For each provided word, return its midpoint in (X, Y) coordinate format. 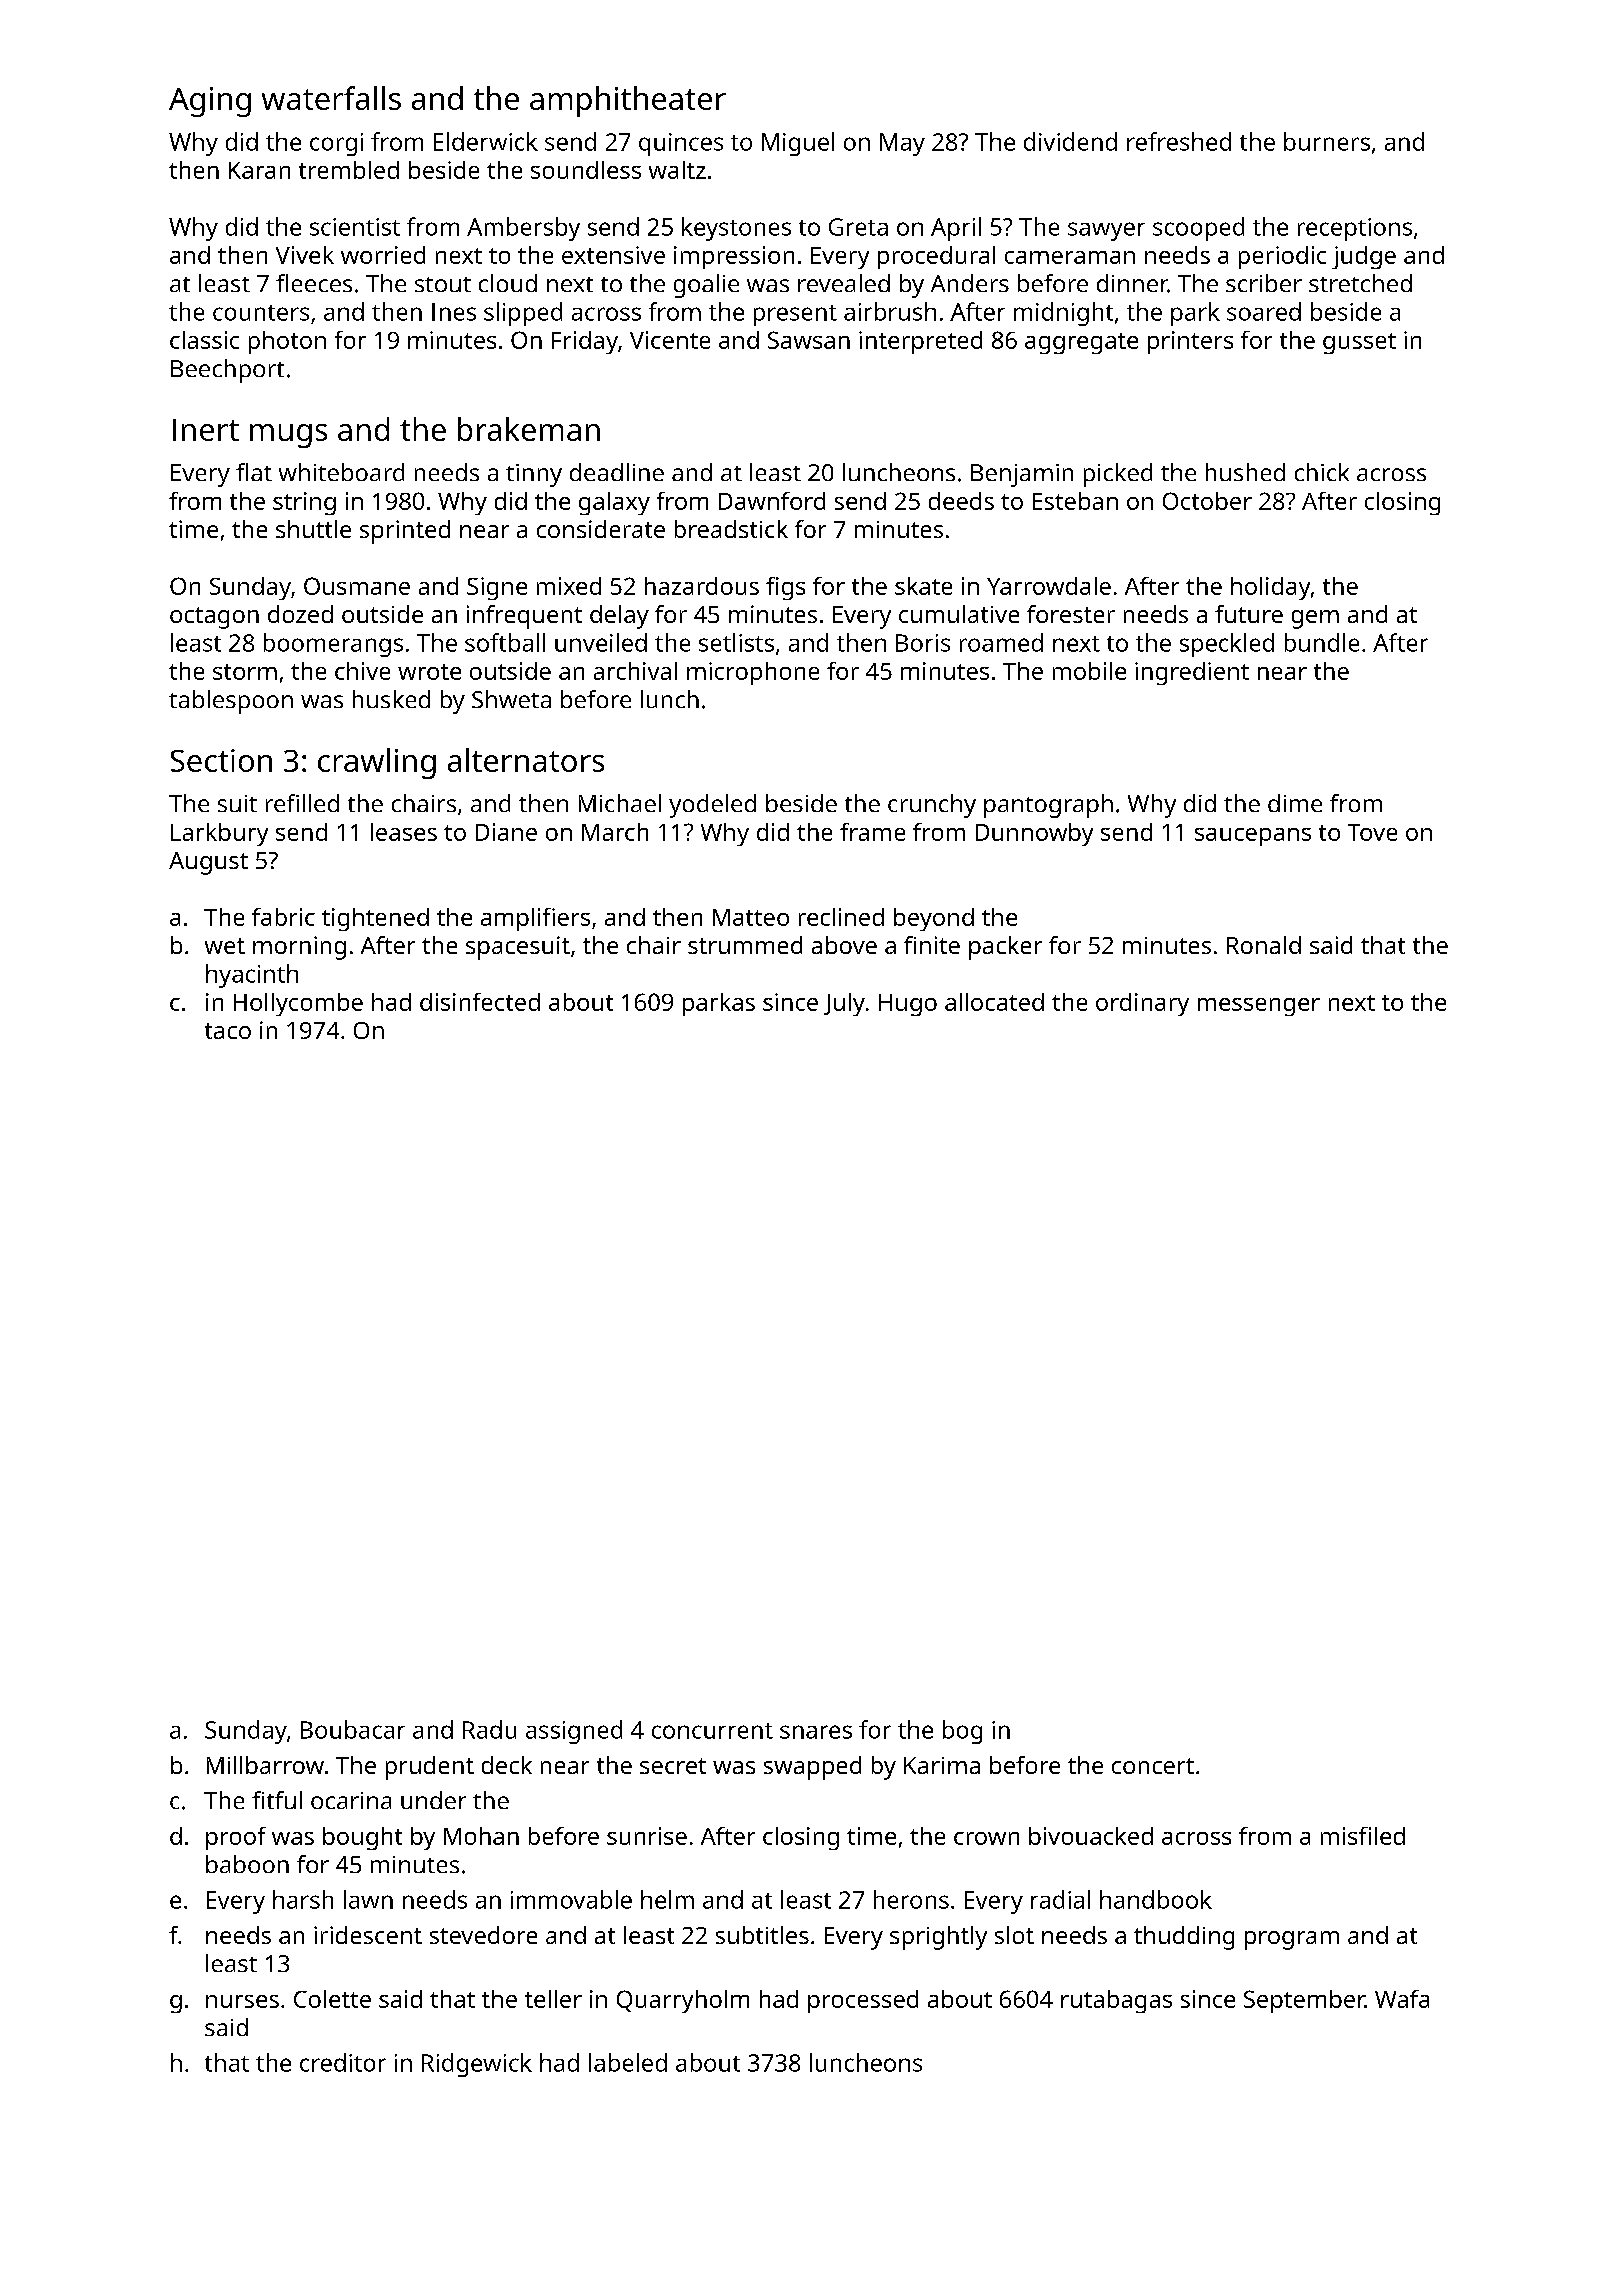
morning (299, 948)
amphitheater (628, 101)
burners (1327, 141)
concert (1153, 1766)
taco (228, 1031)
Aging (210, 102)
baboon (247, 1864)
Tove (1372, 832)
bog (962, 1732)
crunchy (932, 806)
